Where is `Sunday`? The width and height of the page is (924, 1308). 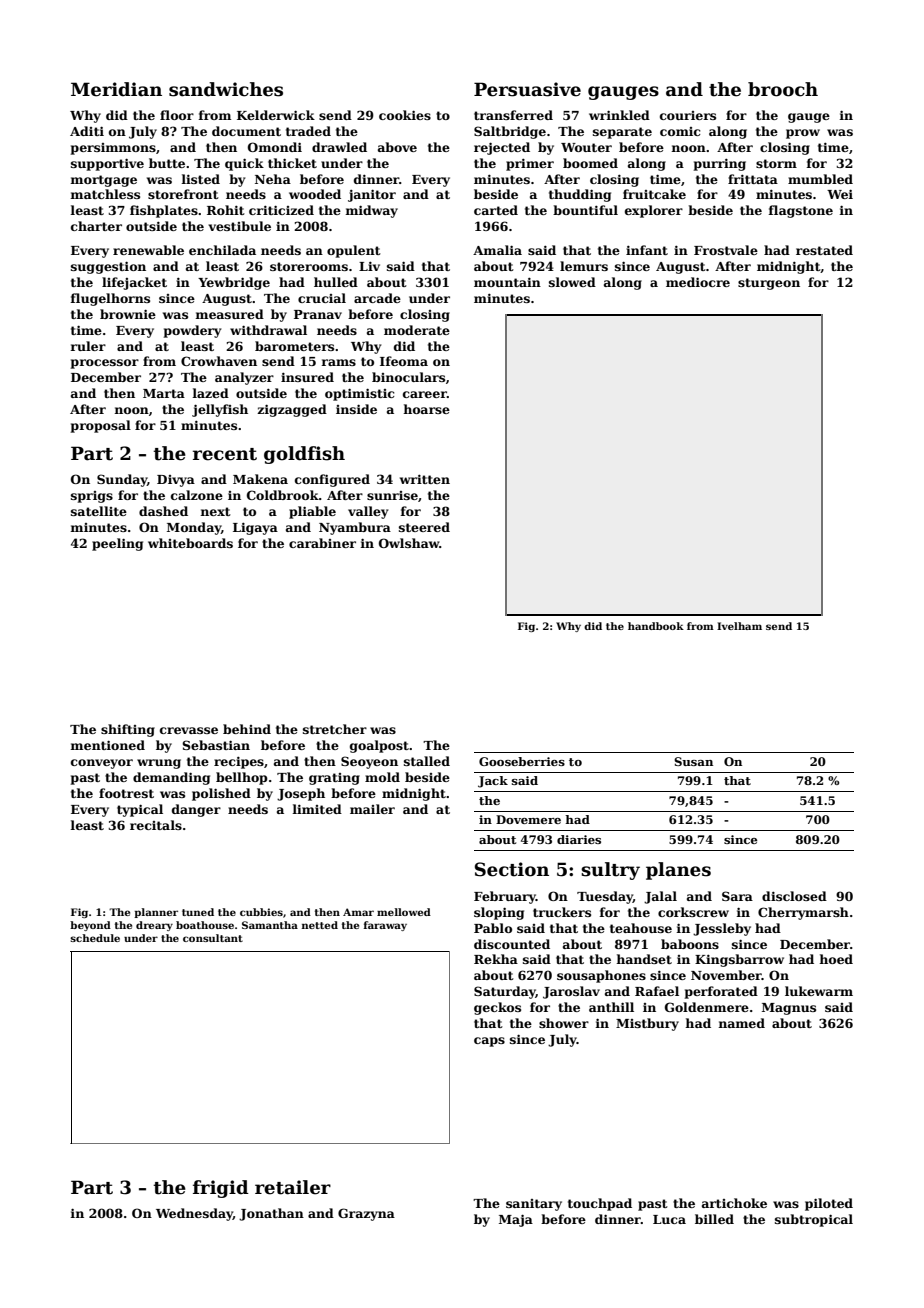
Sunday is located at coordinates (122, 480).
